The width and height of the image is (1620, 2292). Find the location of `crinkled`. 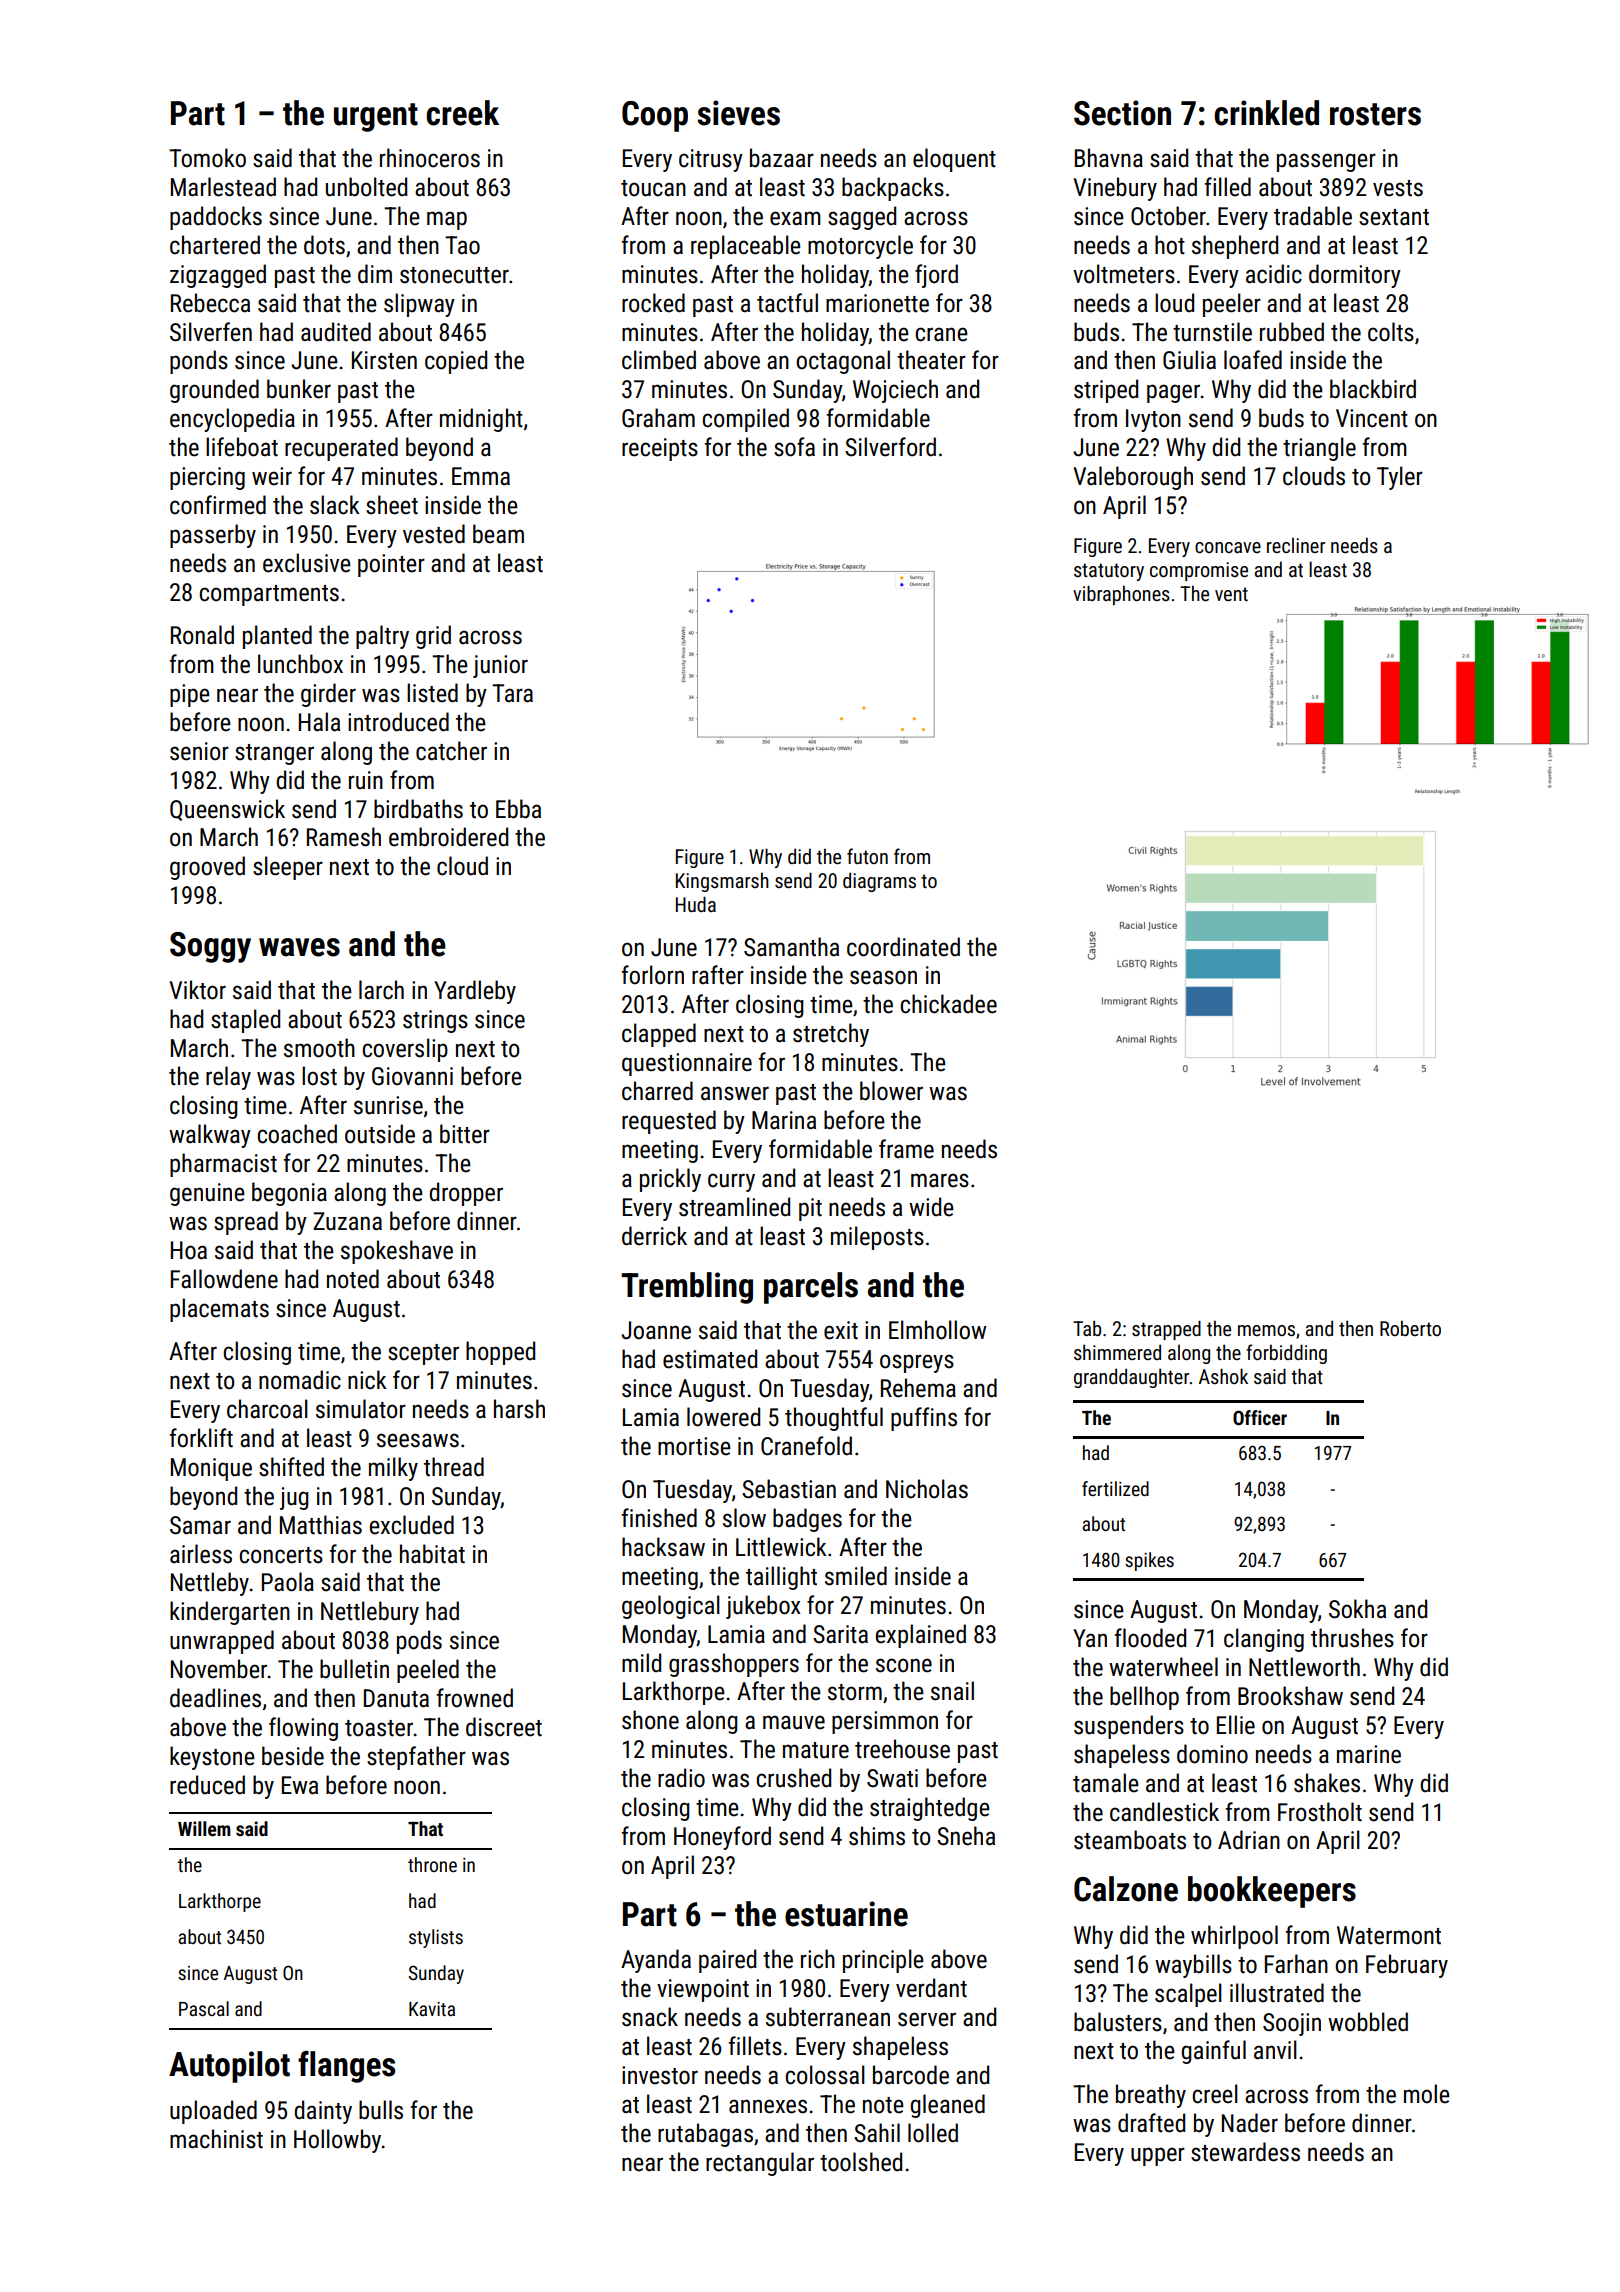

crinkled is located at coordinates (1266, 113).
